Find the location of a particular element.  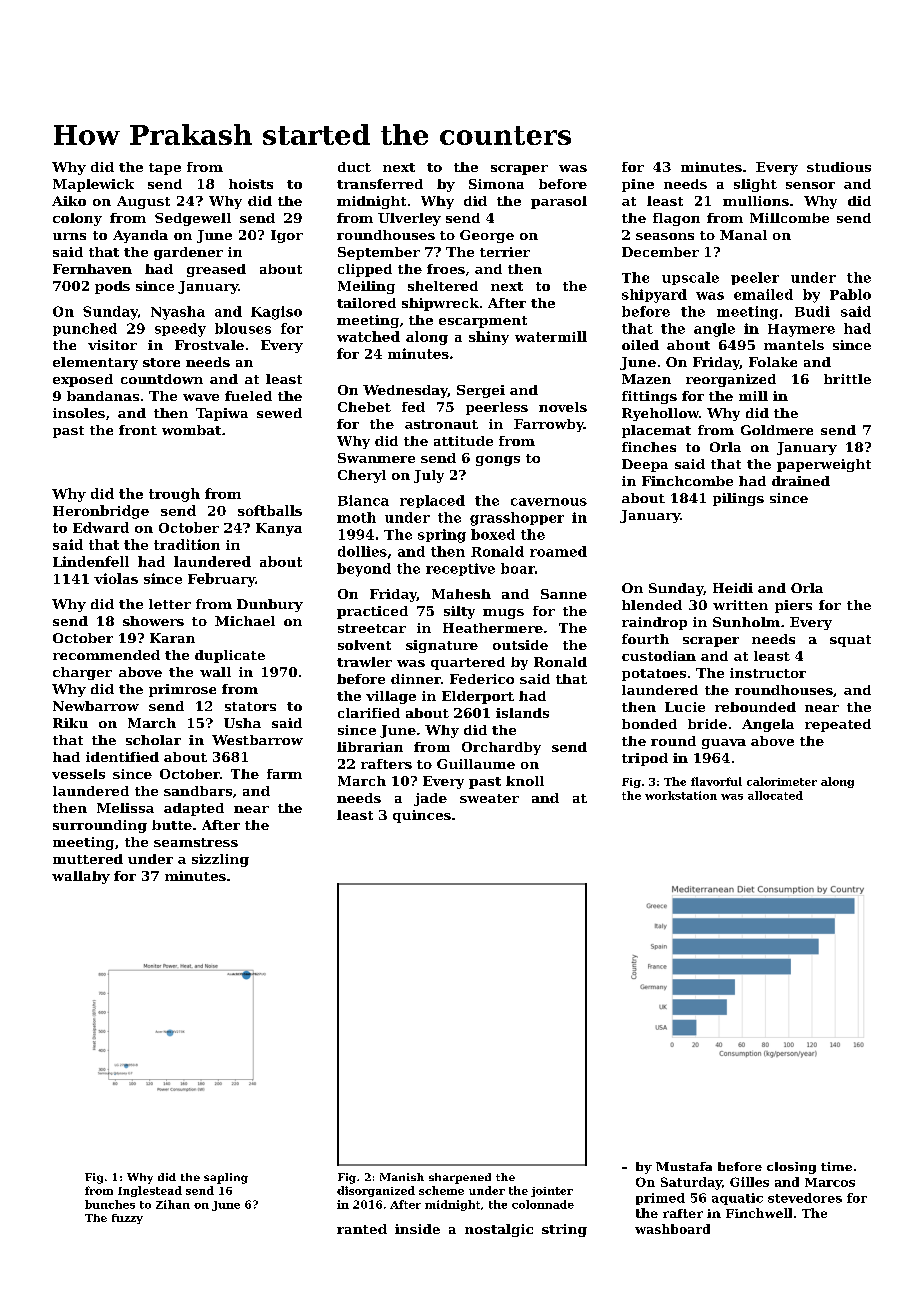

islands is located at coordinates (522, 713).
